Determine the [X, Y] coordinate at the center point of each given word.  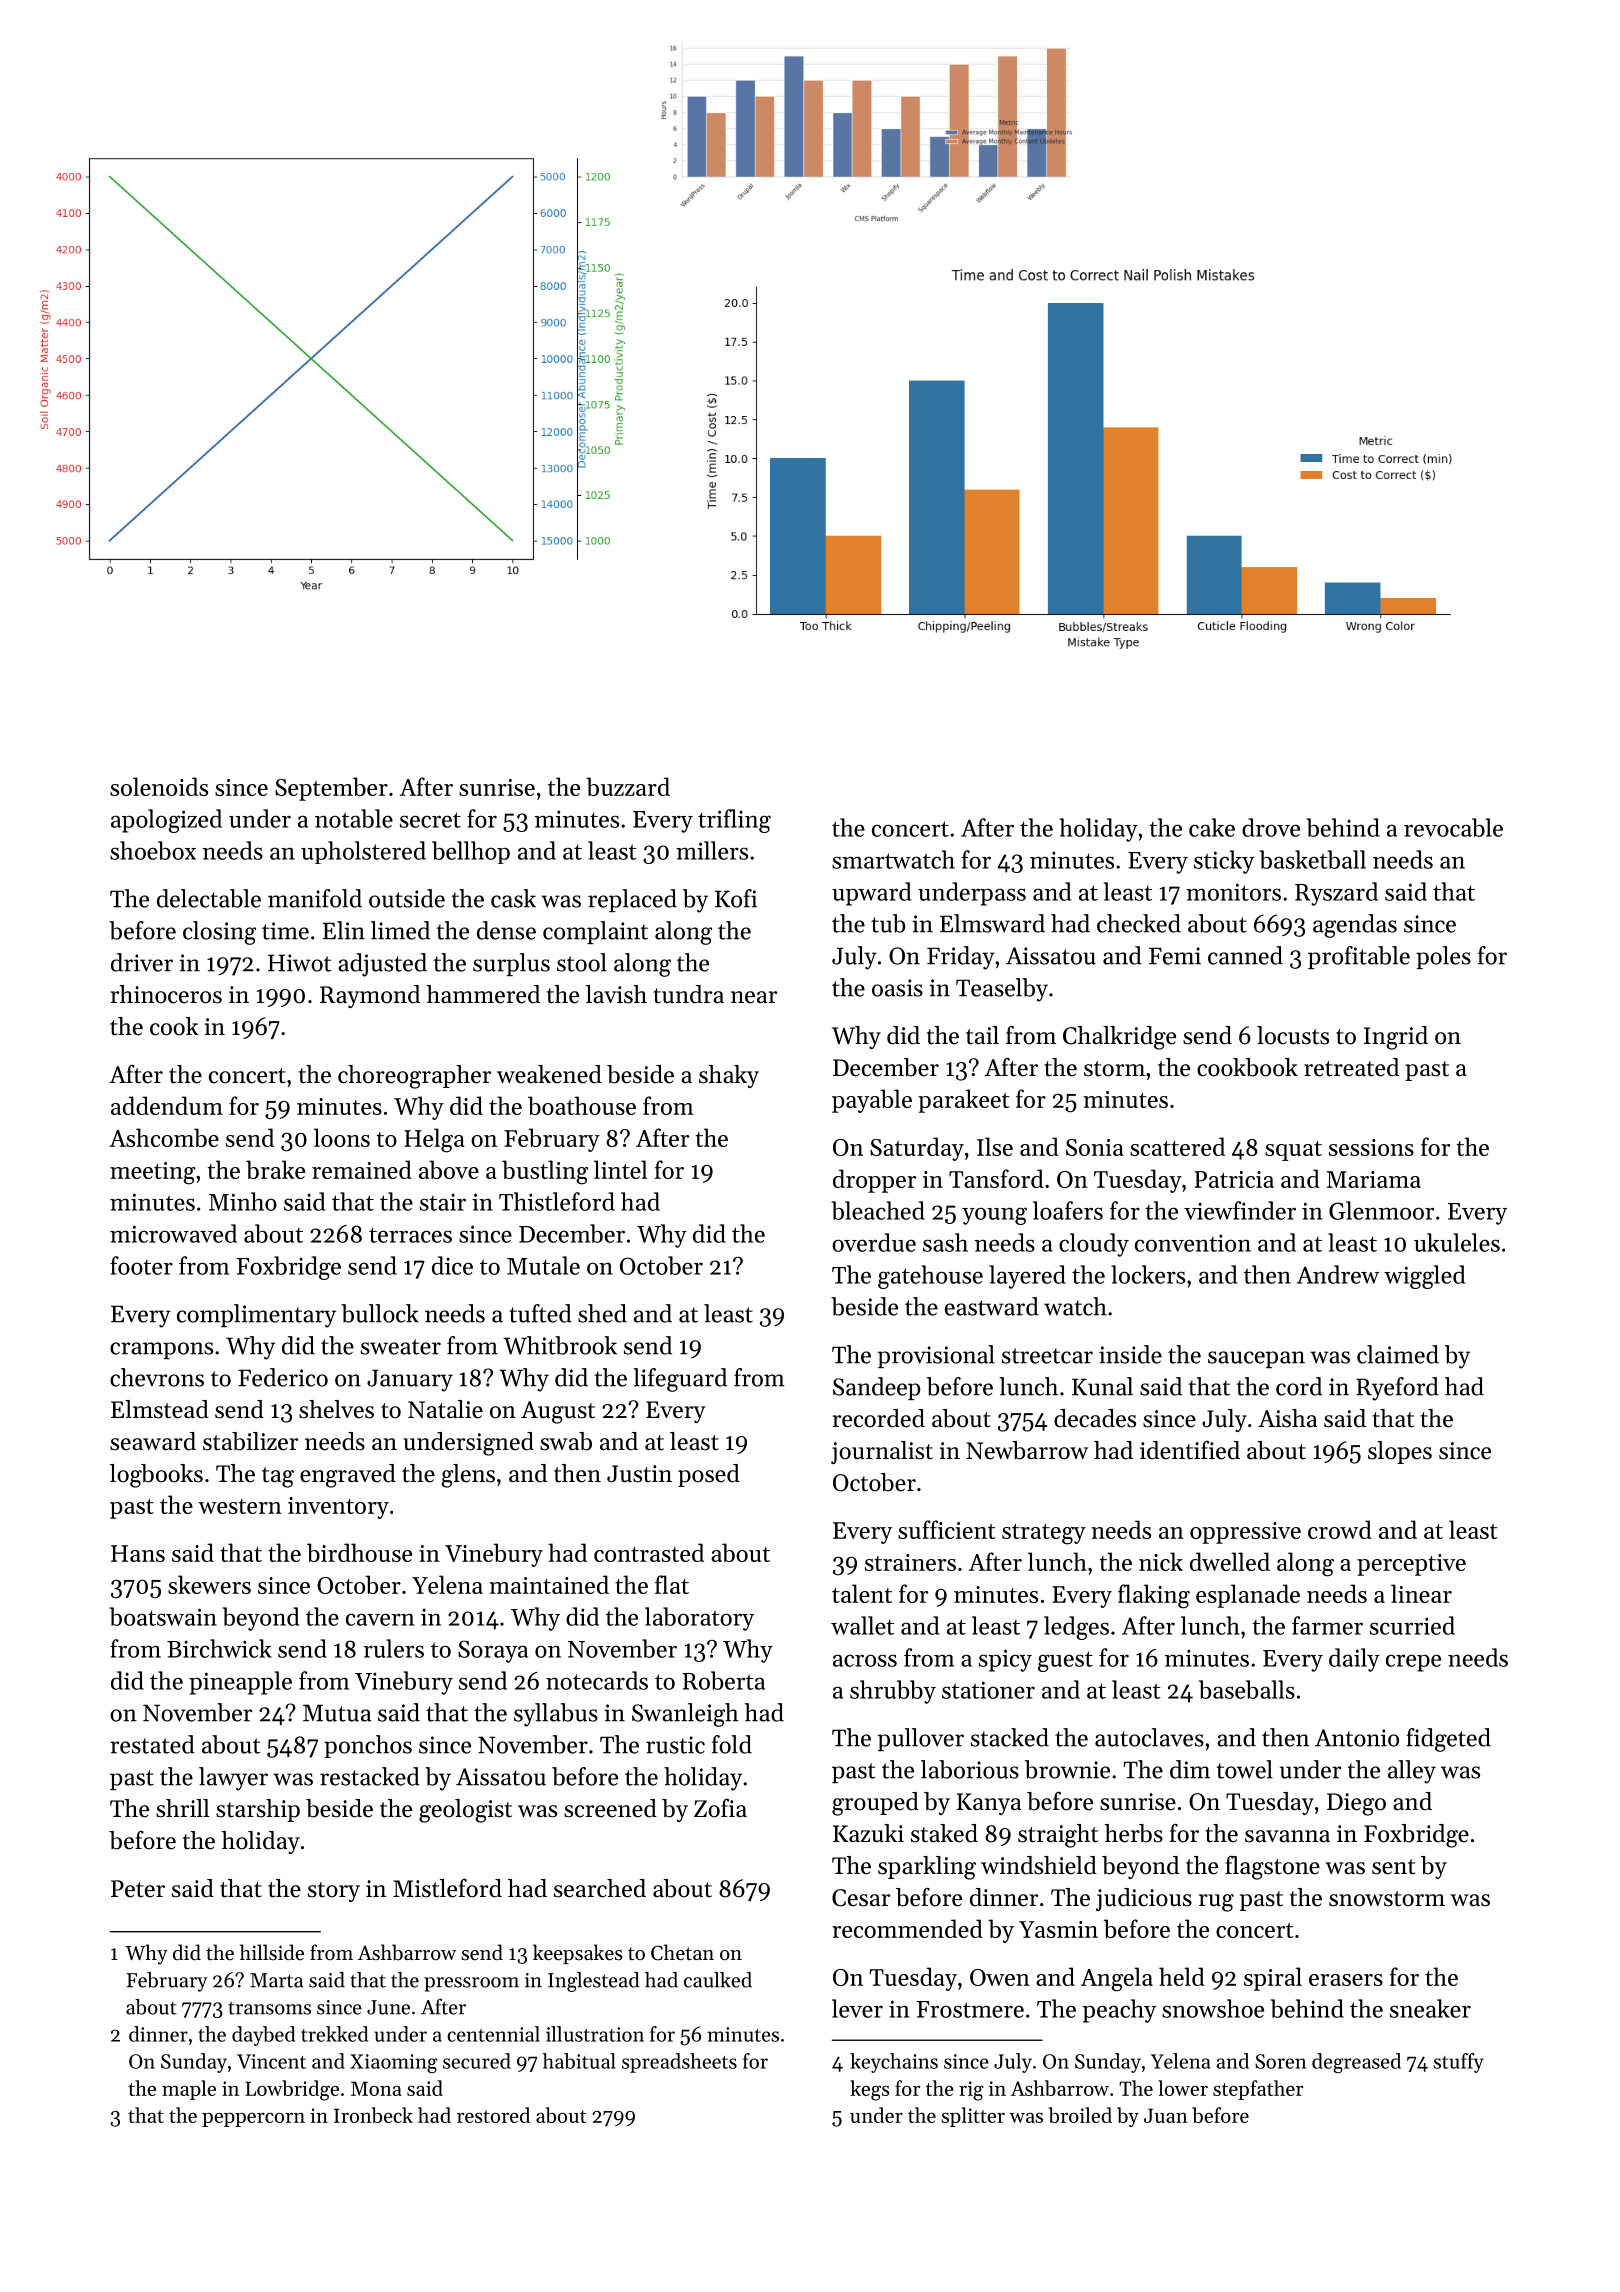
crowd [1340, 1529]
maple [189, 2090]
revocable [1453, 827]
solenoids [159, 786]
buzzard [628, 786]
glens [468, 1476]
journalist [882, 1452]
